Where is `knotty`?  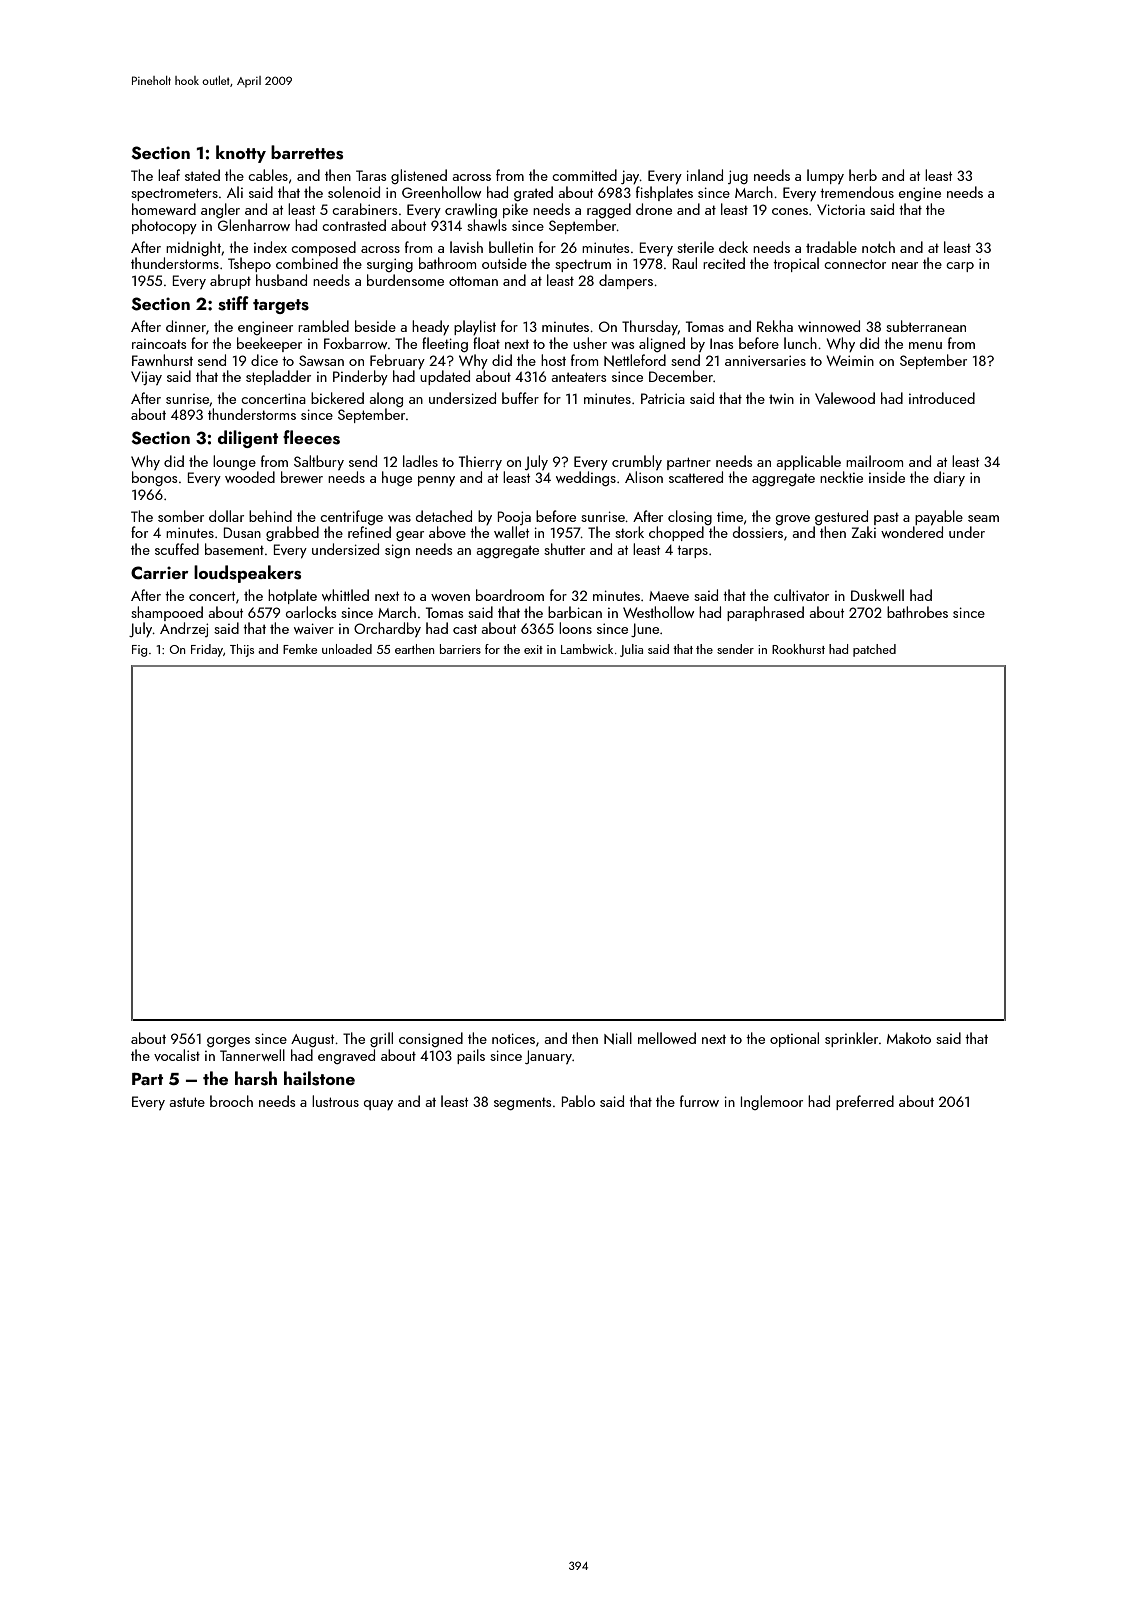 knotty is located at coordinates (241, 154).
